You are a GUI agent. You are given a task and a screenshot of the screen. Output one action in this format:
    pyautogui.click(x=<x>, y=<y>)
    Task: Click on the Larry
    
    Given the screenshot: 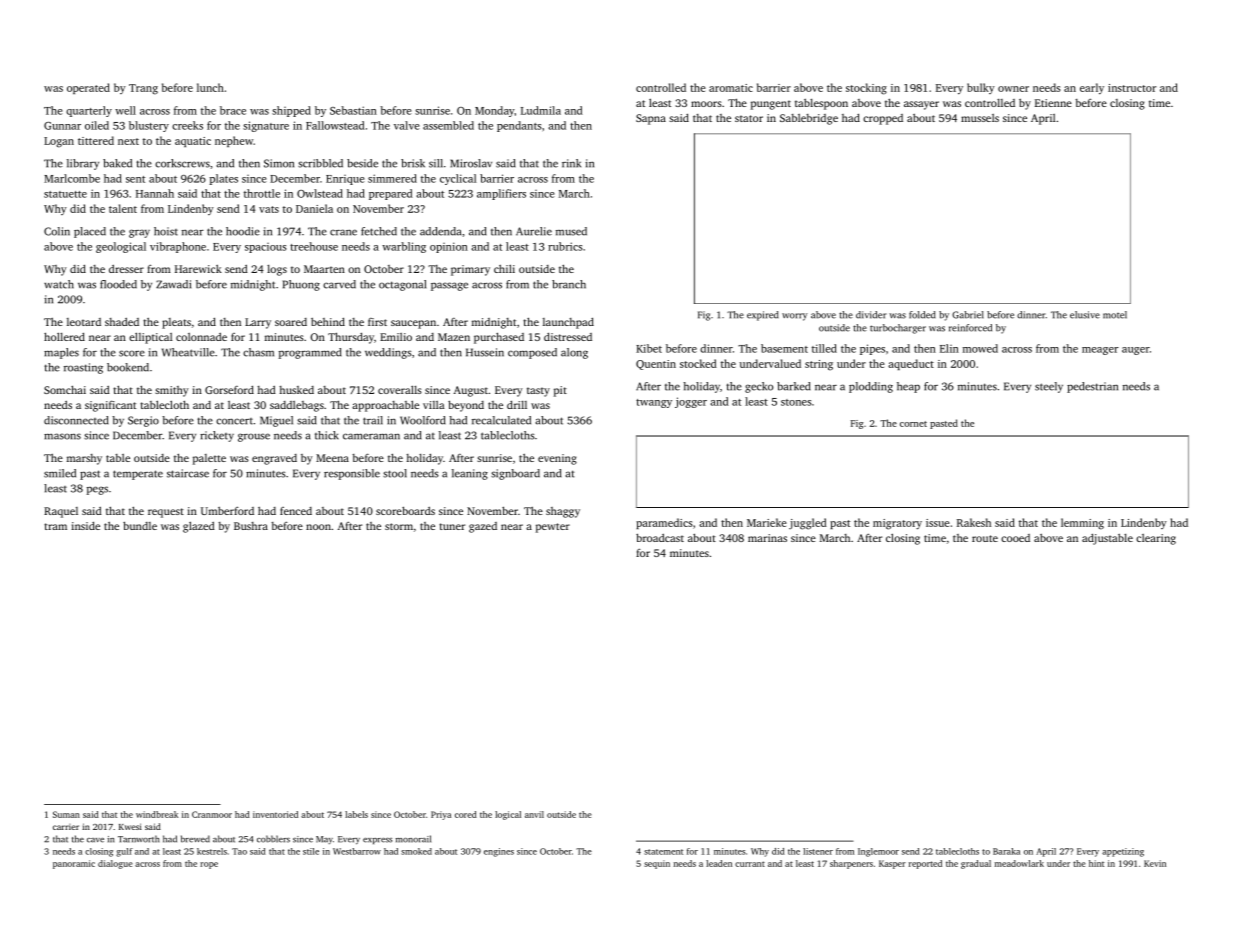 What is the action you would take?
    pyautogui.click(x=258, y=323)
